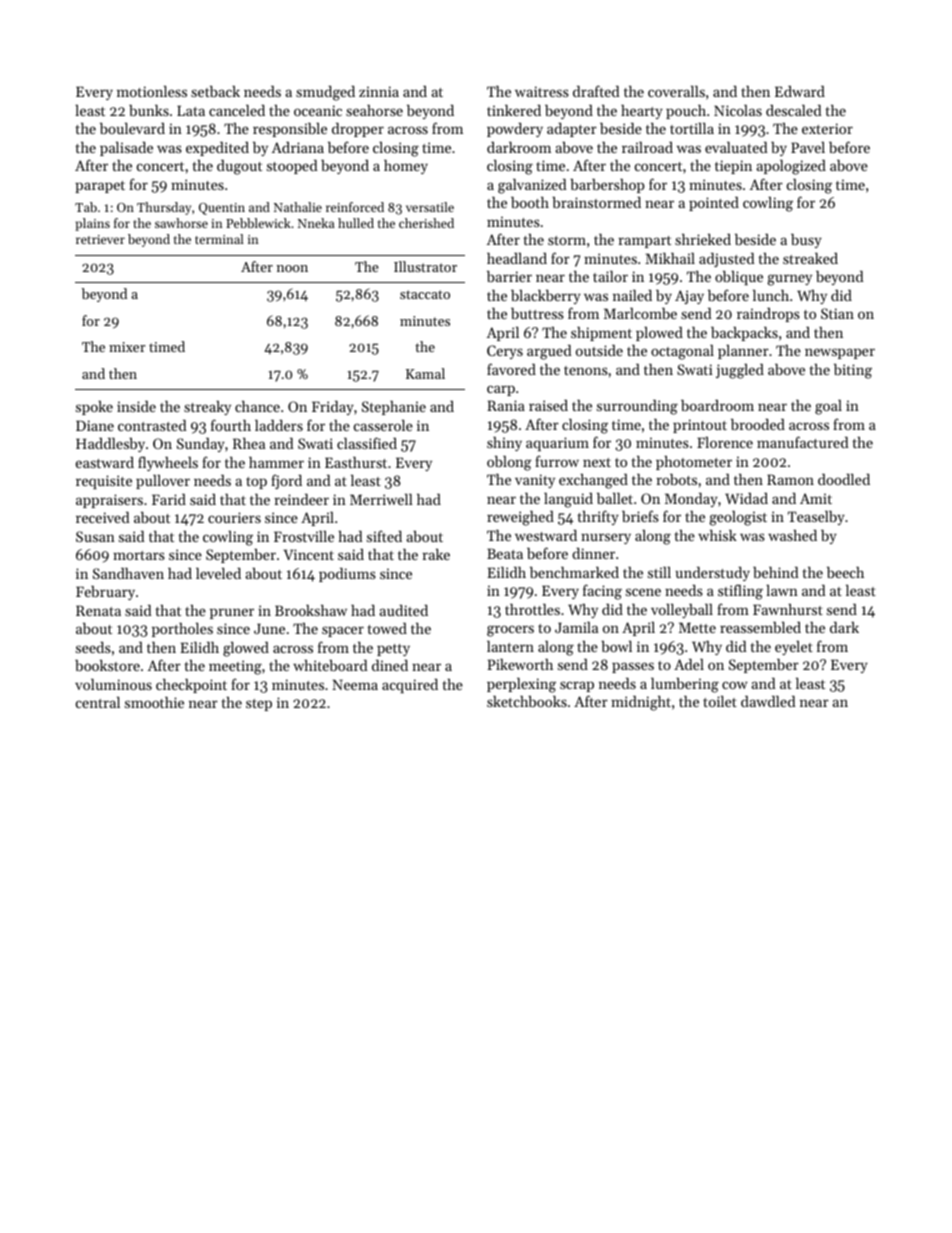  What do you see at coordinates (311, 610) in the screenshot?
I see `Brookshaw` at bounding box center [311, 610].
